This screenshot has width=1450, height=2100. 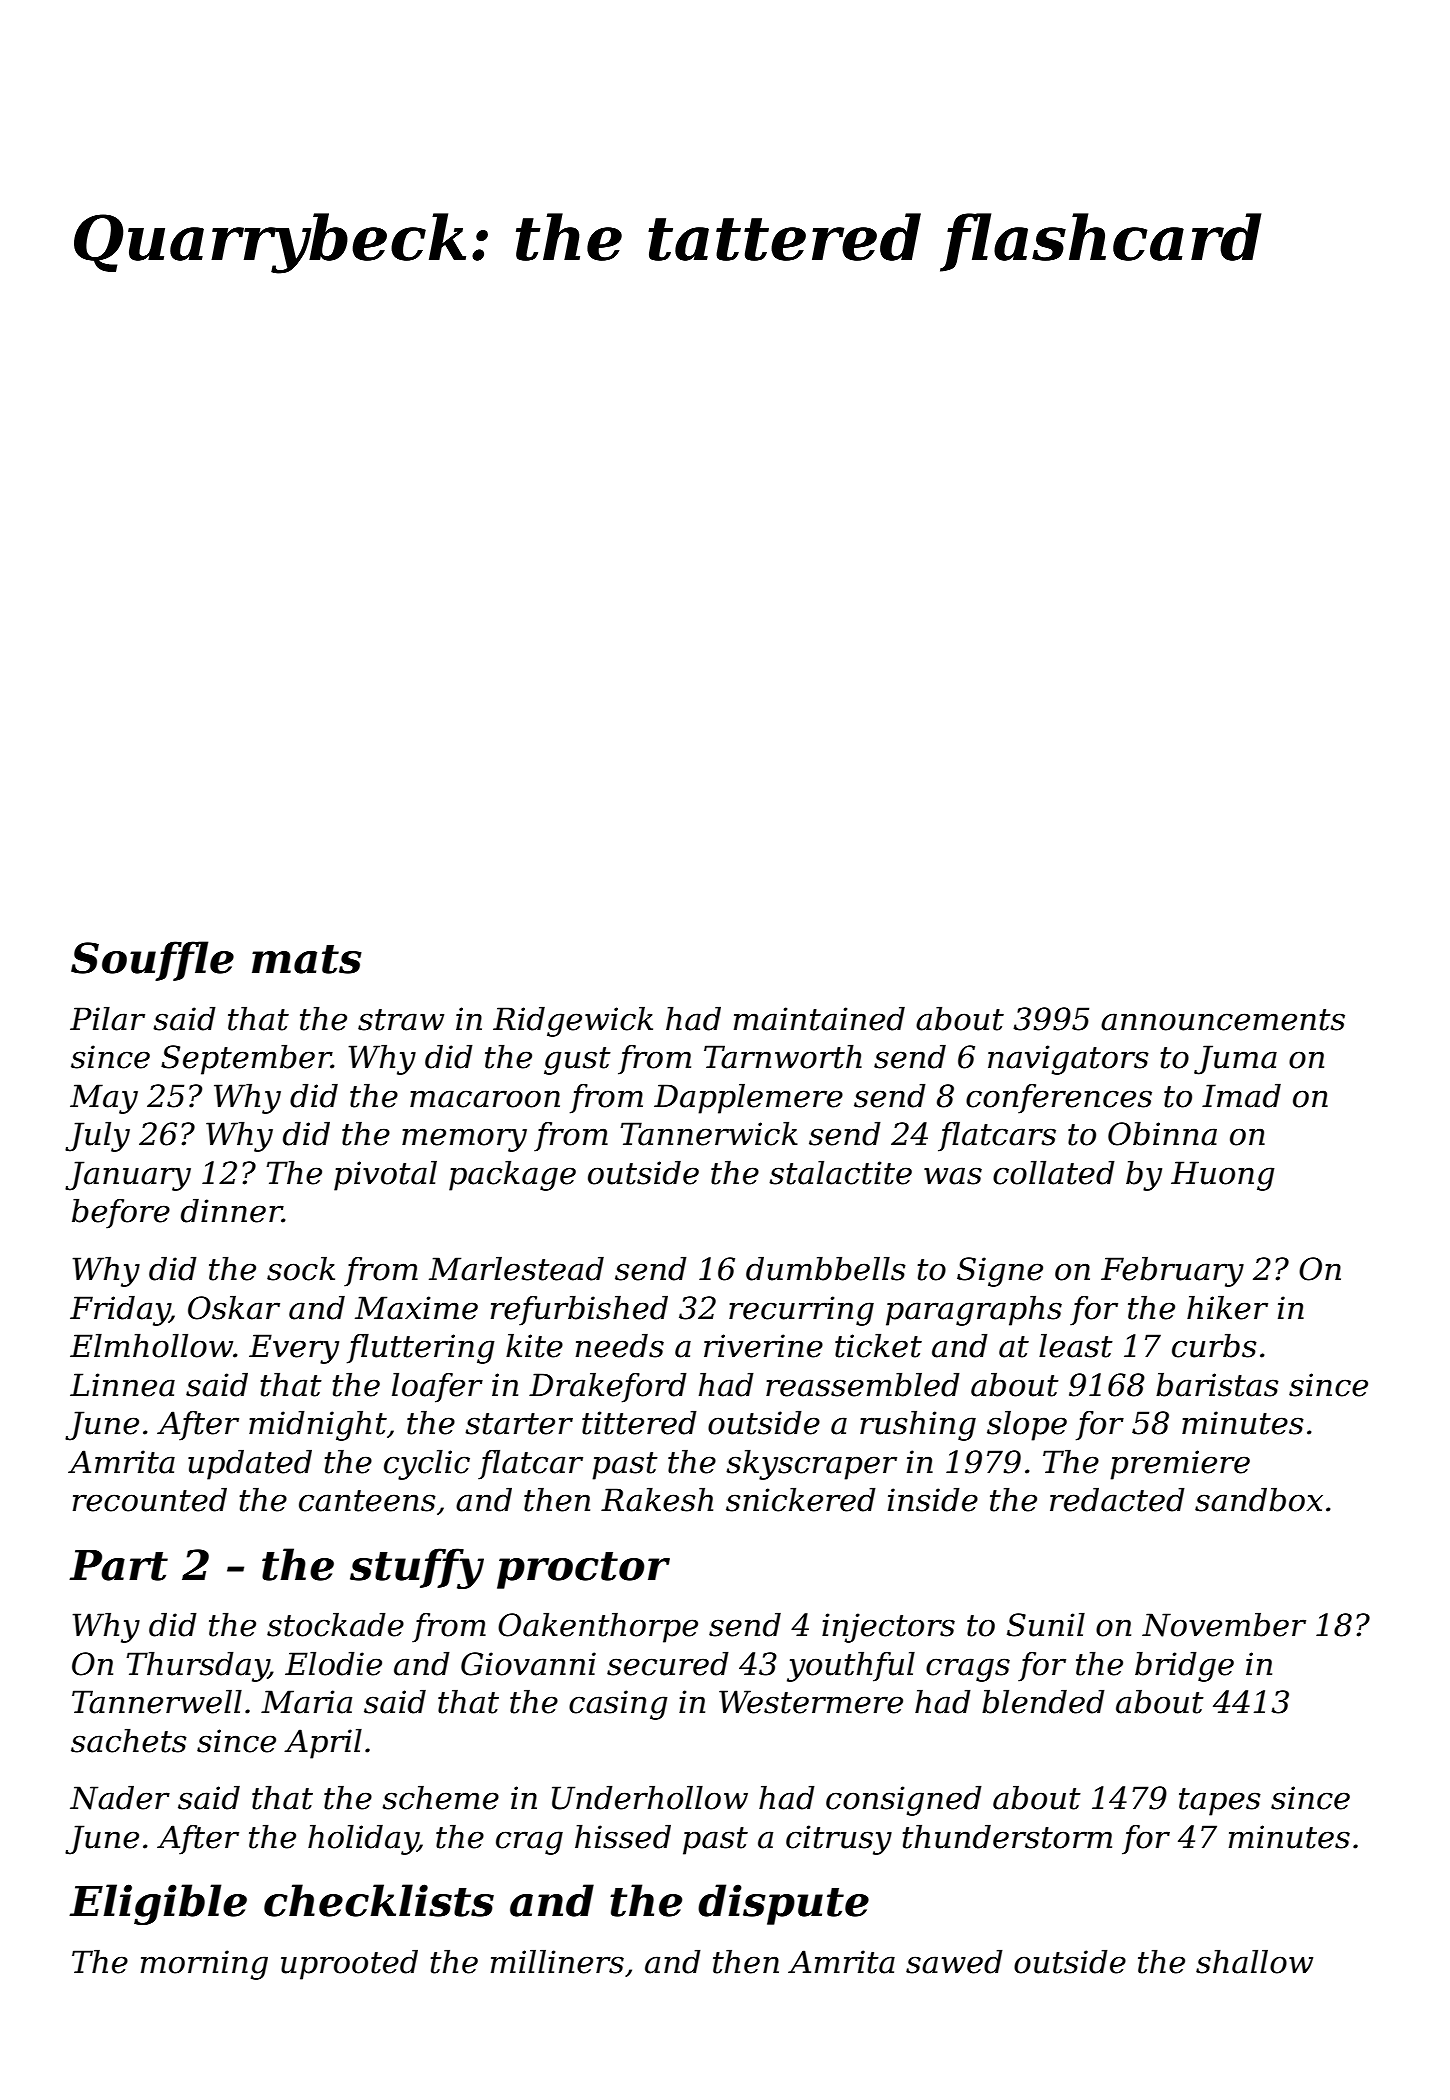 What do you see at coordinates (1220, 1802) in the screenshot?
I see `tapes` at bounding box center [1220, 1802].
